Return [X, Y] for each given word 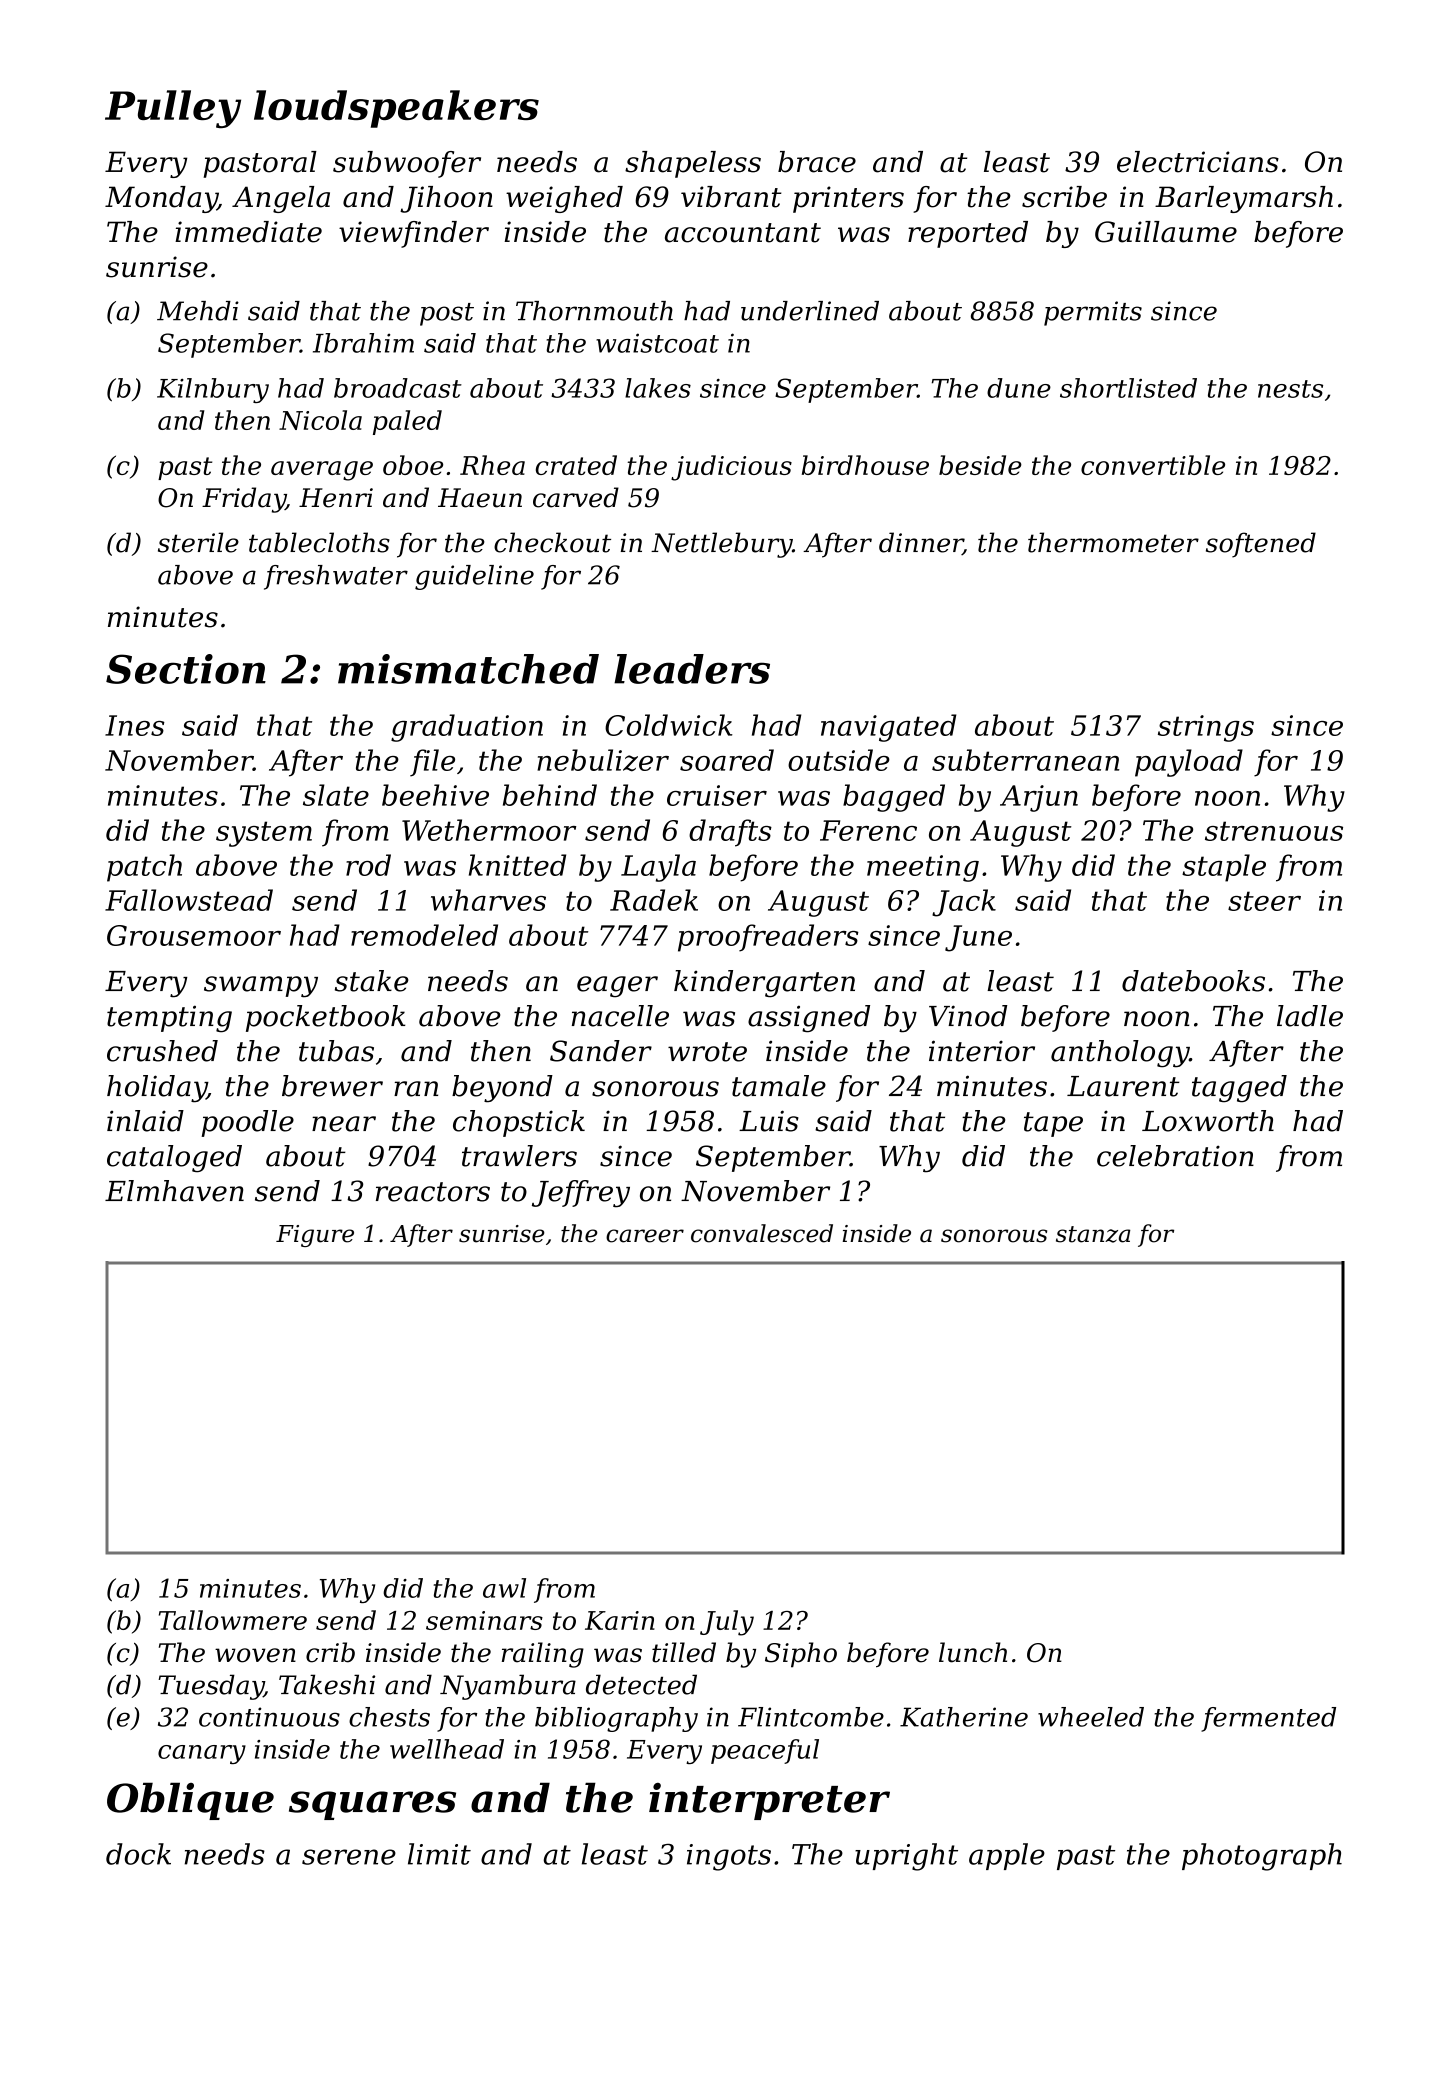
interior [982, 1051]
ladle [1310, 1016]
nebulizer [603, 760]
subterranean [1026, 760]
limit [439, 1854]
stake [372, 981]
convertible [1153, 465]
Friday [244, 500]
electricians [1198, 162]
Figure [315, 1236]
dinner [921, 543]
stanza [1093, 1234]
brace [817, 162]
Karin [620, 1620]
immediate [248, 232]
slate [336, 795]
